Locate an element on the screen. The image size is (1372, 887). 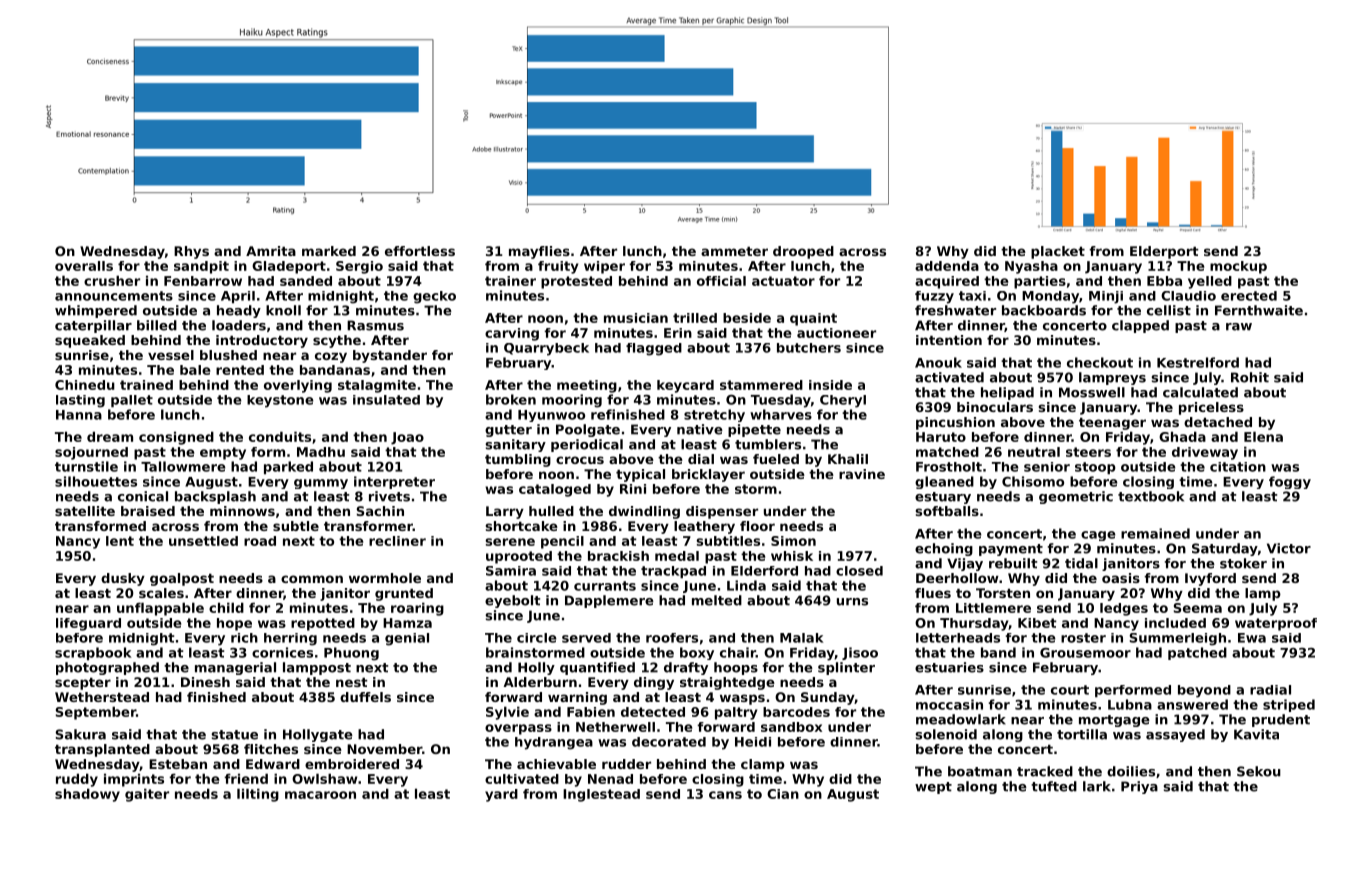
drooped is located at coordinates (803, 252).
